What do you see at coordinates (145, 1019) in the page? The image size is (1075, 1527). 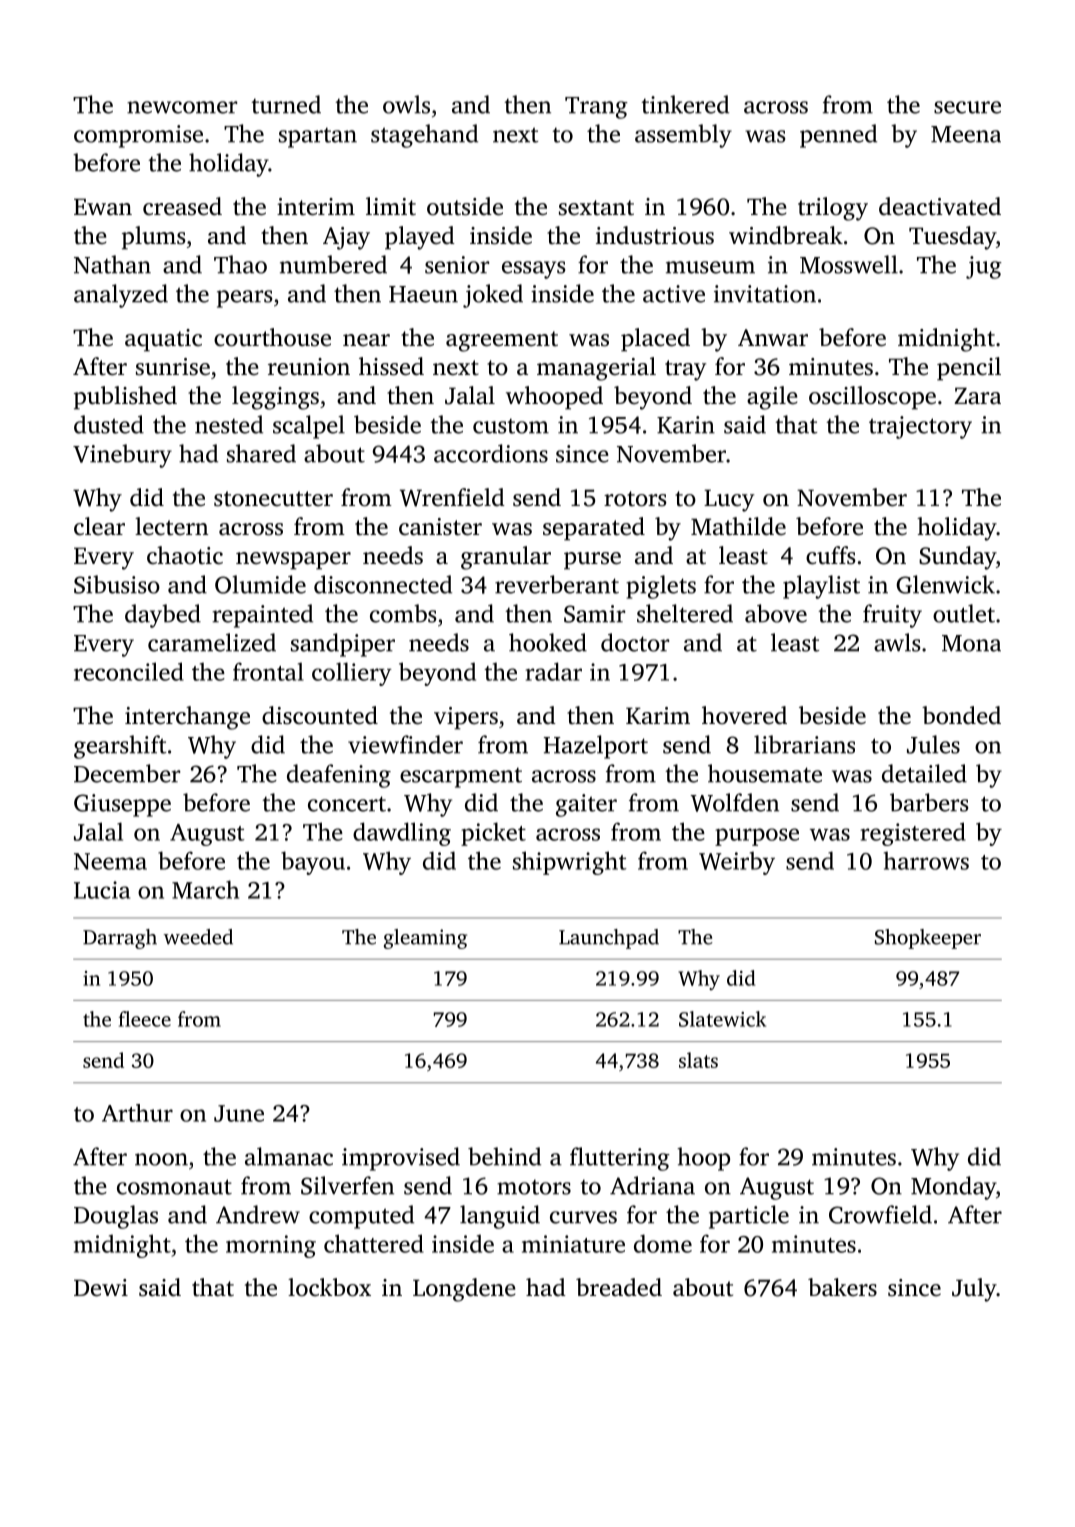 I see `fleece` at bounding box center [145, 1019].
